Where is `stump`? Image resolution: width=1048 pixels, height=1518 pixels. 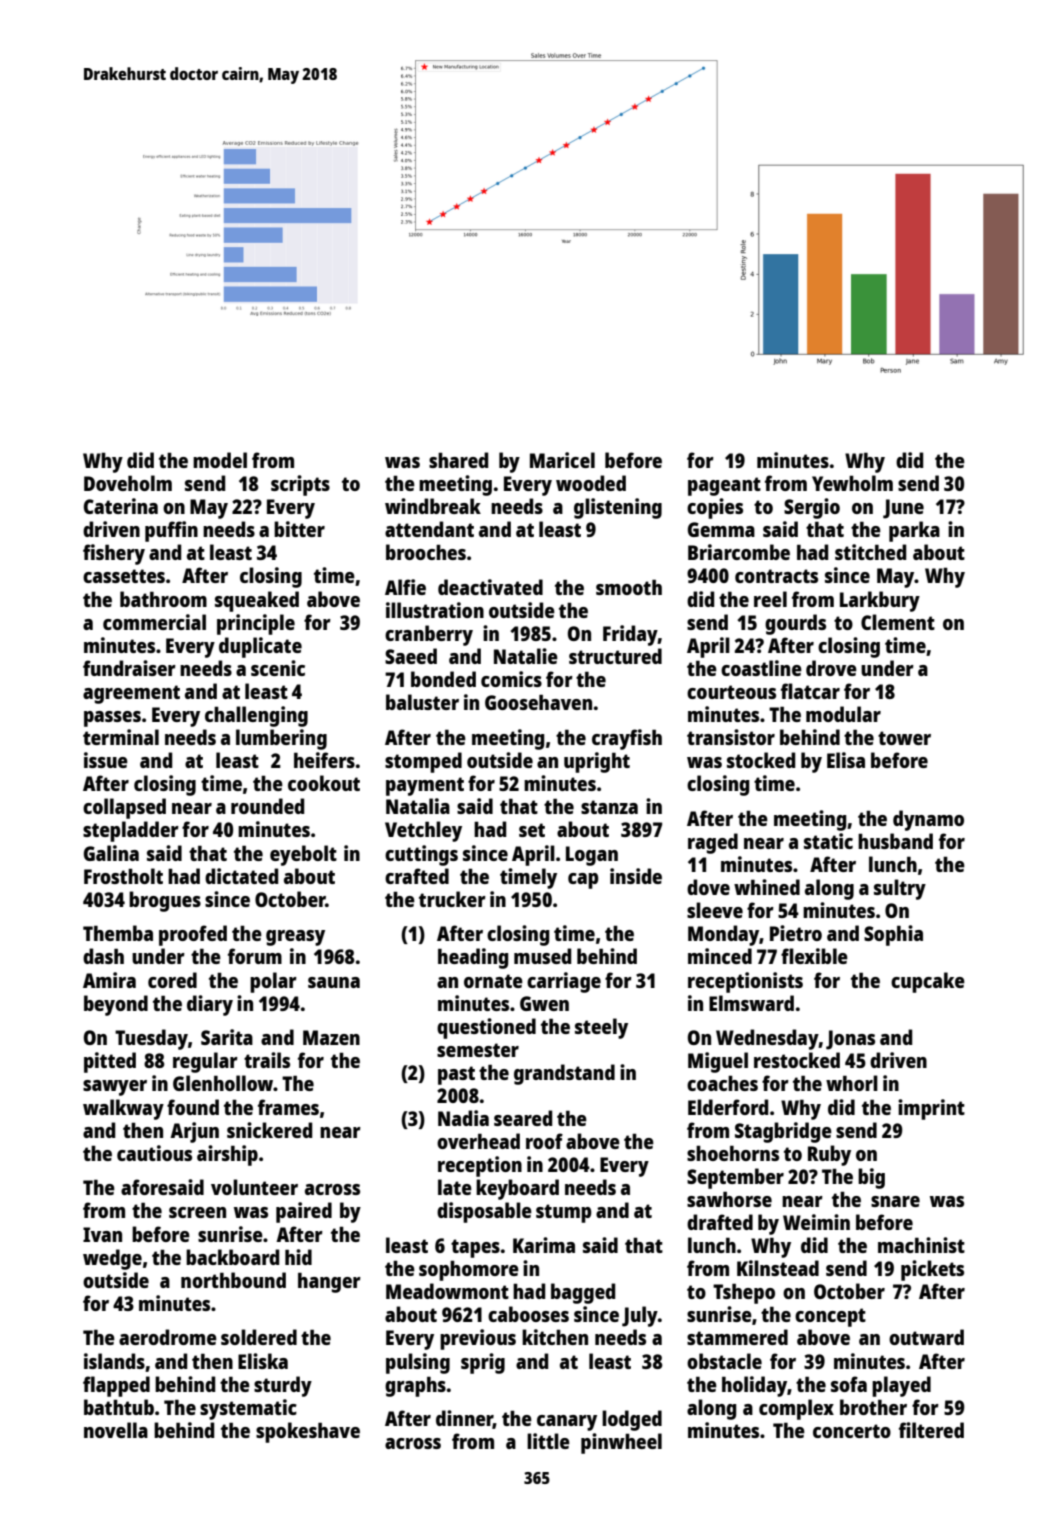 stump is located at coordinates (564, 1213).
